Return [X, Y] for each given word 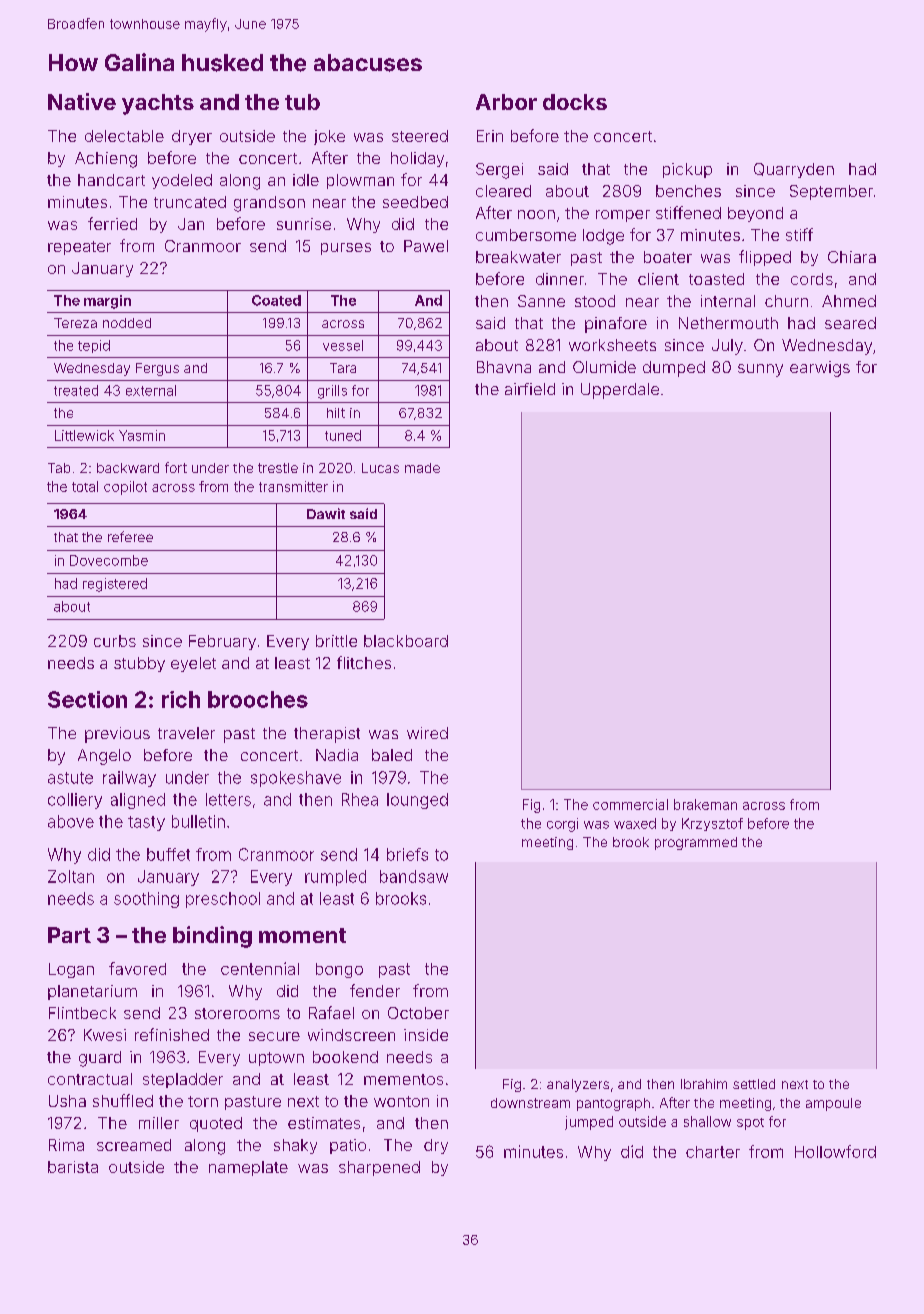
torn [203, 1101]
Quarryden [794, 170]
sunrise [304, 224]
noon [536, 214]
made [422, 468]
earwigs [820, 369]
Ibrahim [704, 1084]
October [418, 1013]
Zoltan [71, 876]
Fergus [157, 369]
